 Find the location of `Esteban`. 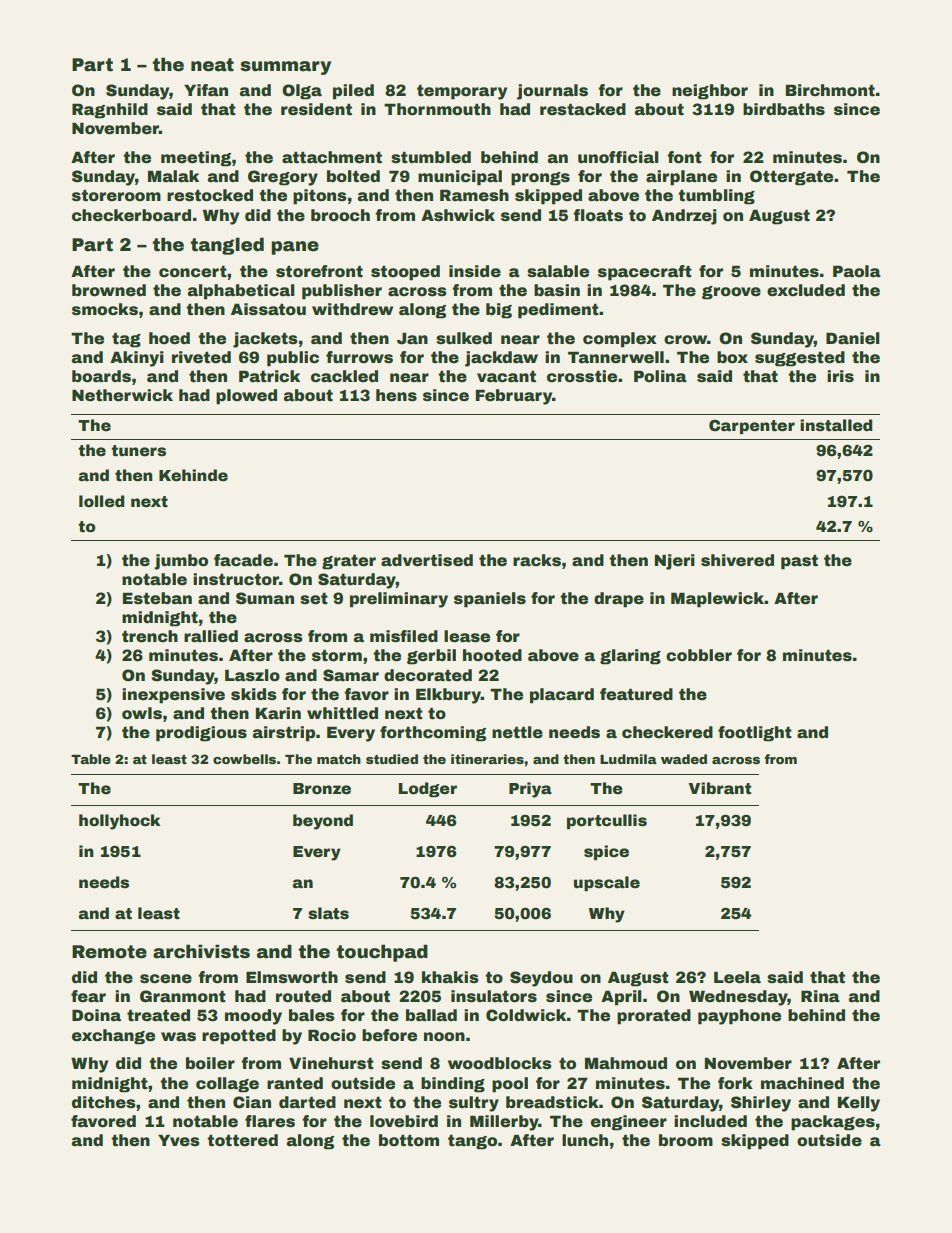

Esteban is located at coordinates (157, 598).
